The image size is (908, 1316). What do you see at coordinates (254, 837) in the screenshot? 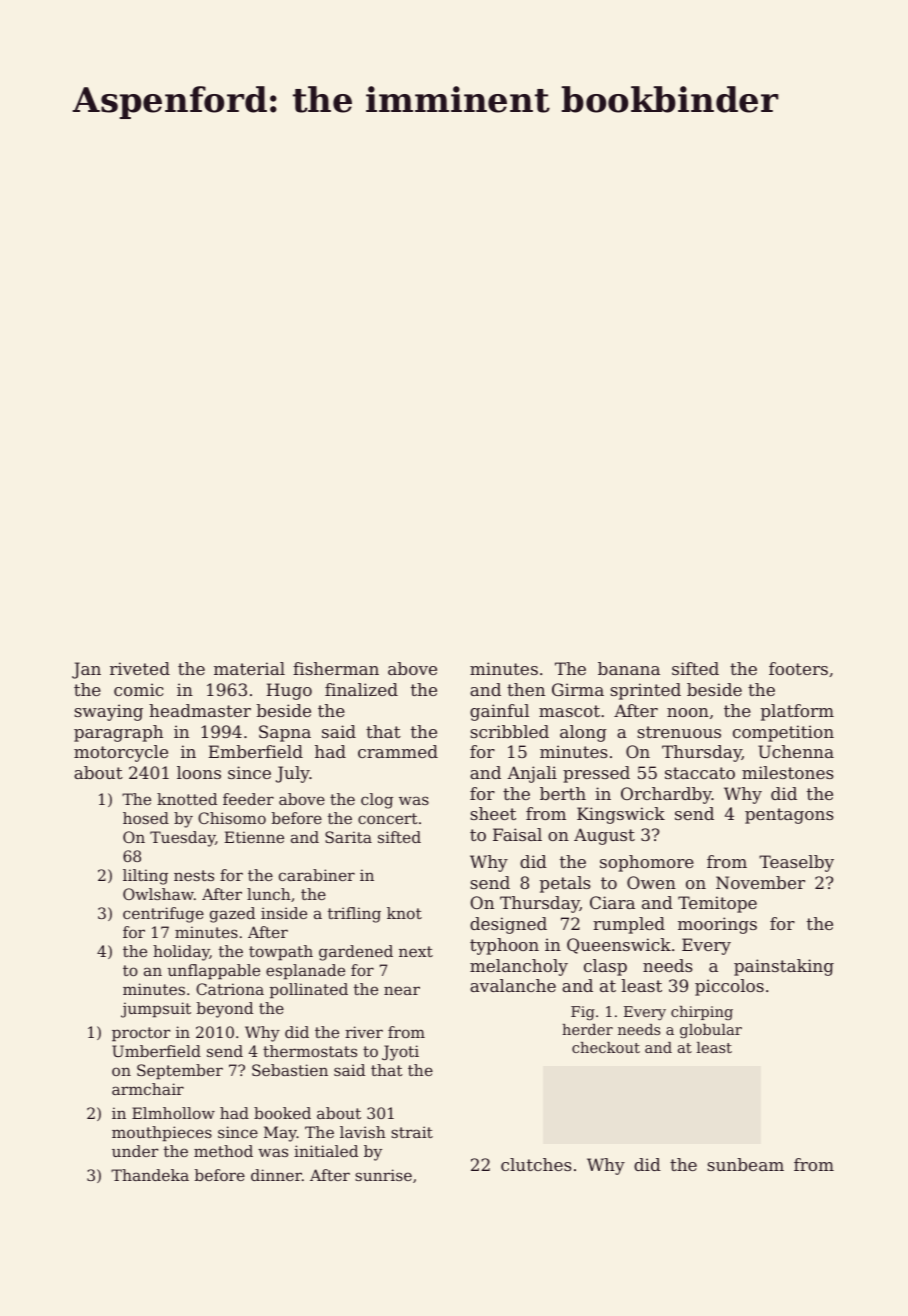
I see `Etienne` at bounding box center [254, 837].
